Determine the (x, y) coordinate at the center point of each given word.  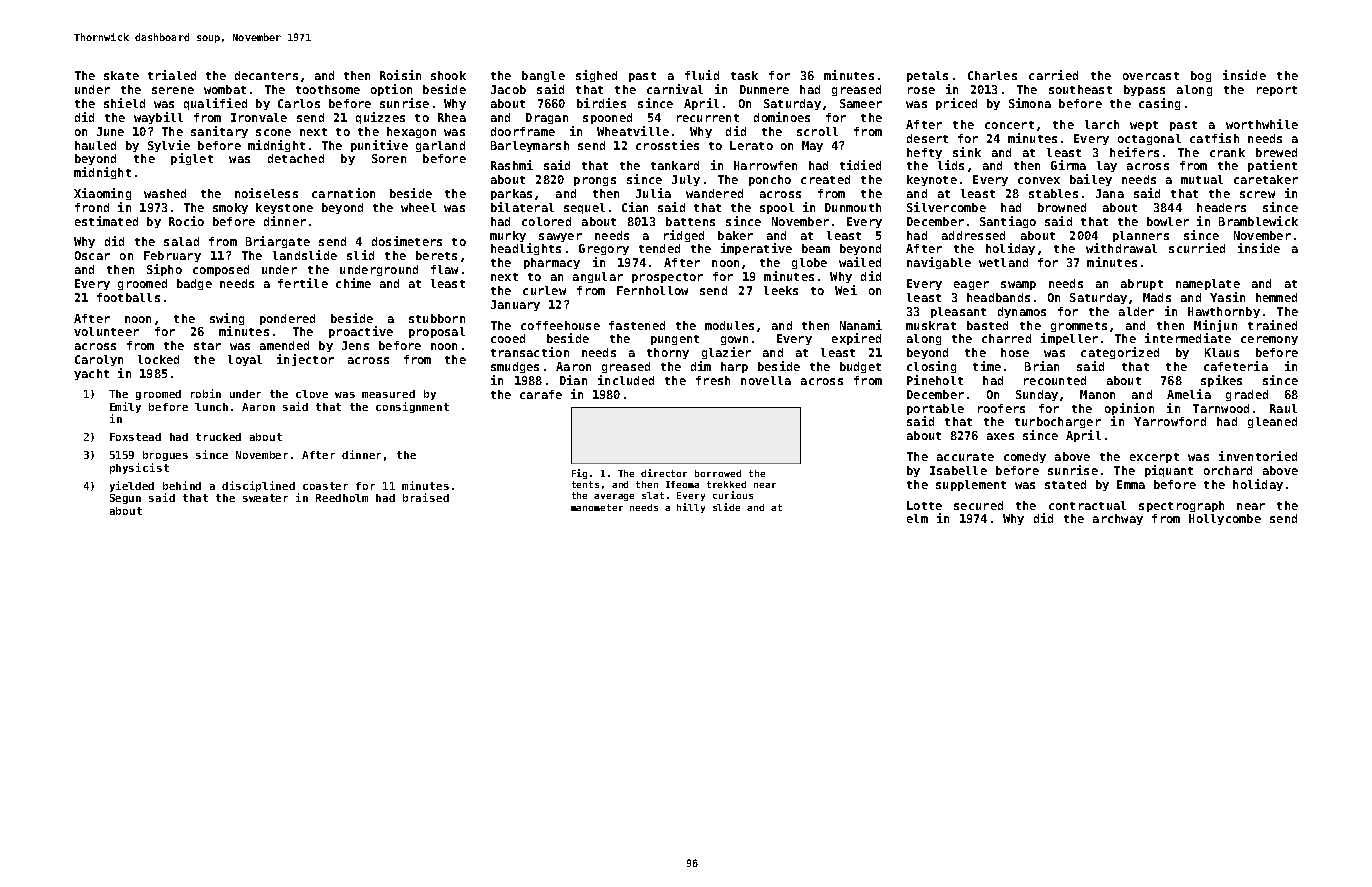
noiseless (266, 193)
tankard (675, 165)
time (987, 366)
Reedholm (342, 498)
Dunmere (764, 89)
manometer (597, 507)
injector (305, 360)
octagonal (1149, 139)
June (110, 131)
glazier (726, 353)
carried (1053, 75)
